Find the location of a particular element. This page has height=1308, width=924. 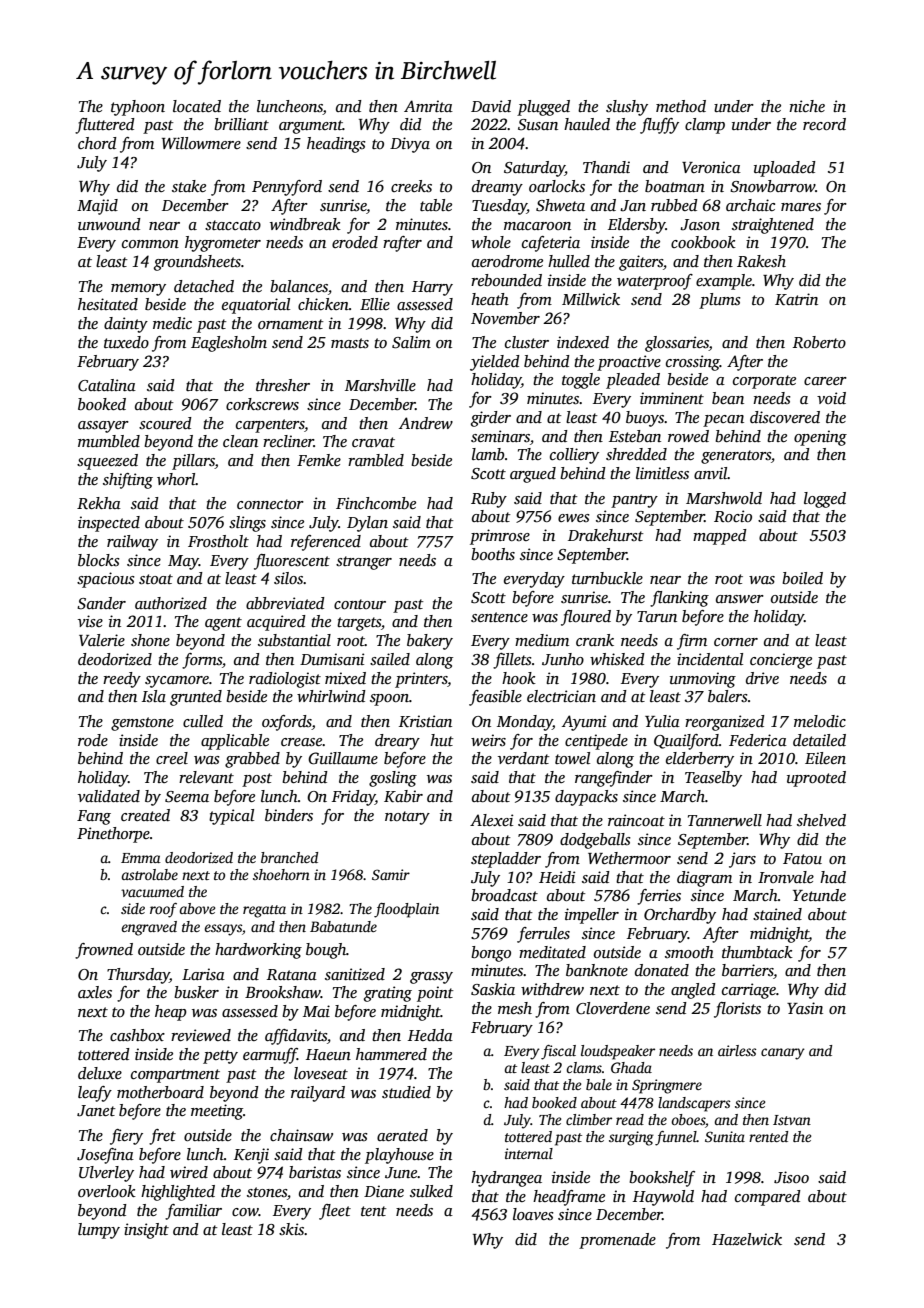

headings is located at coordinates (336, 145).
